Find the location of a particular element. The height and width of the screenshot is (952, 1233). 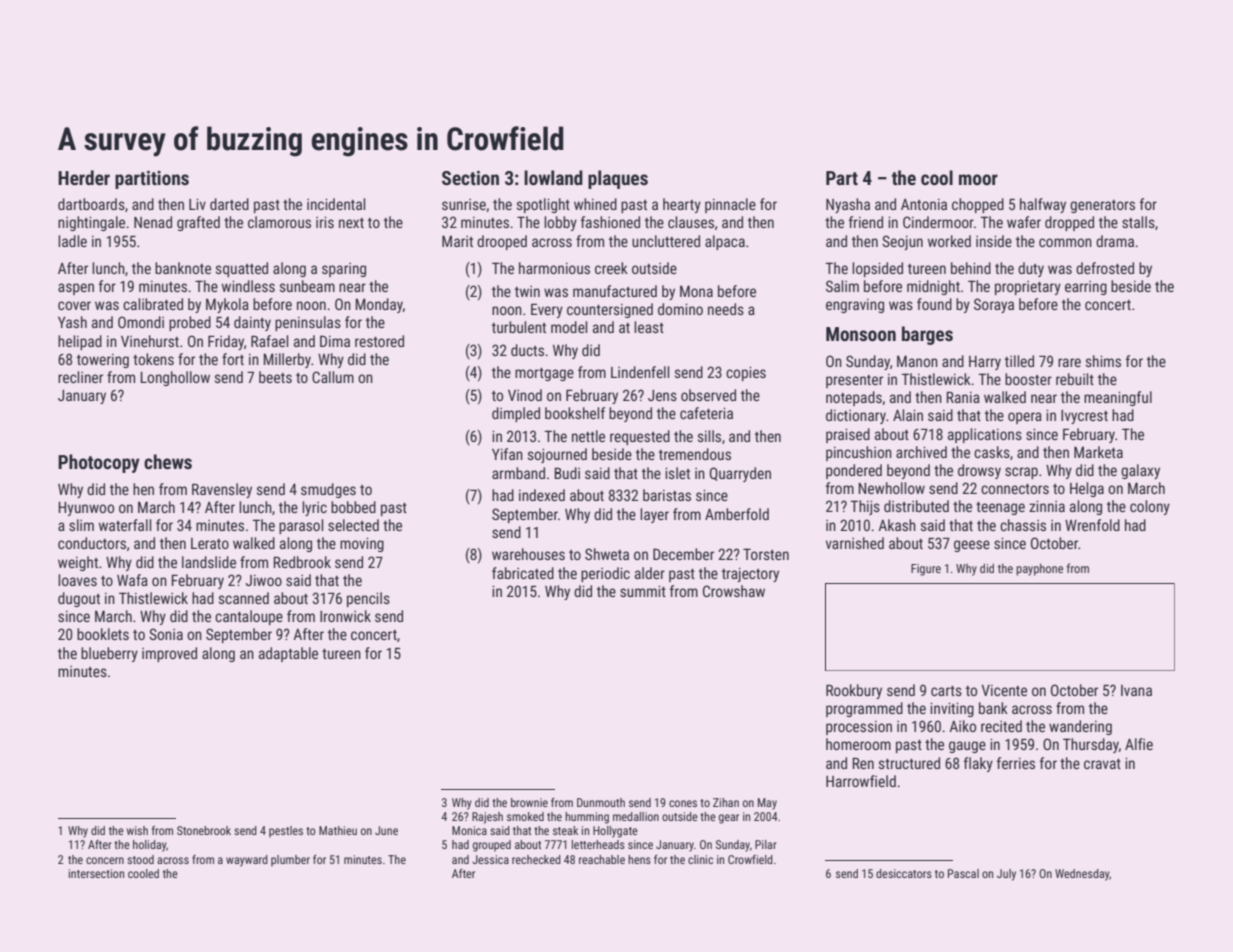

plaques is located at coordinates (618, 179).
